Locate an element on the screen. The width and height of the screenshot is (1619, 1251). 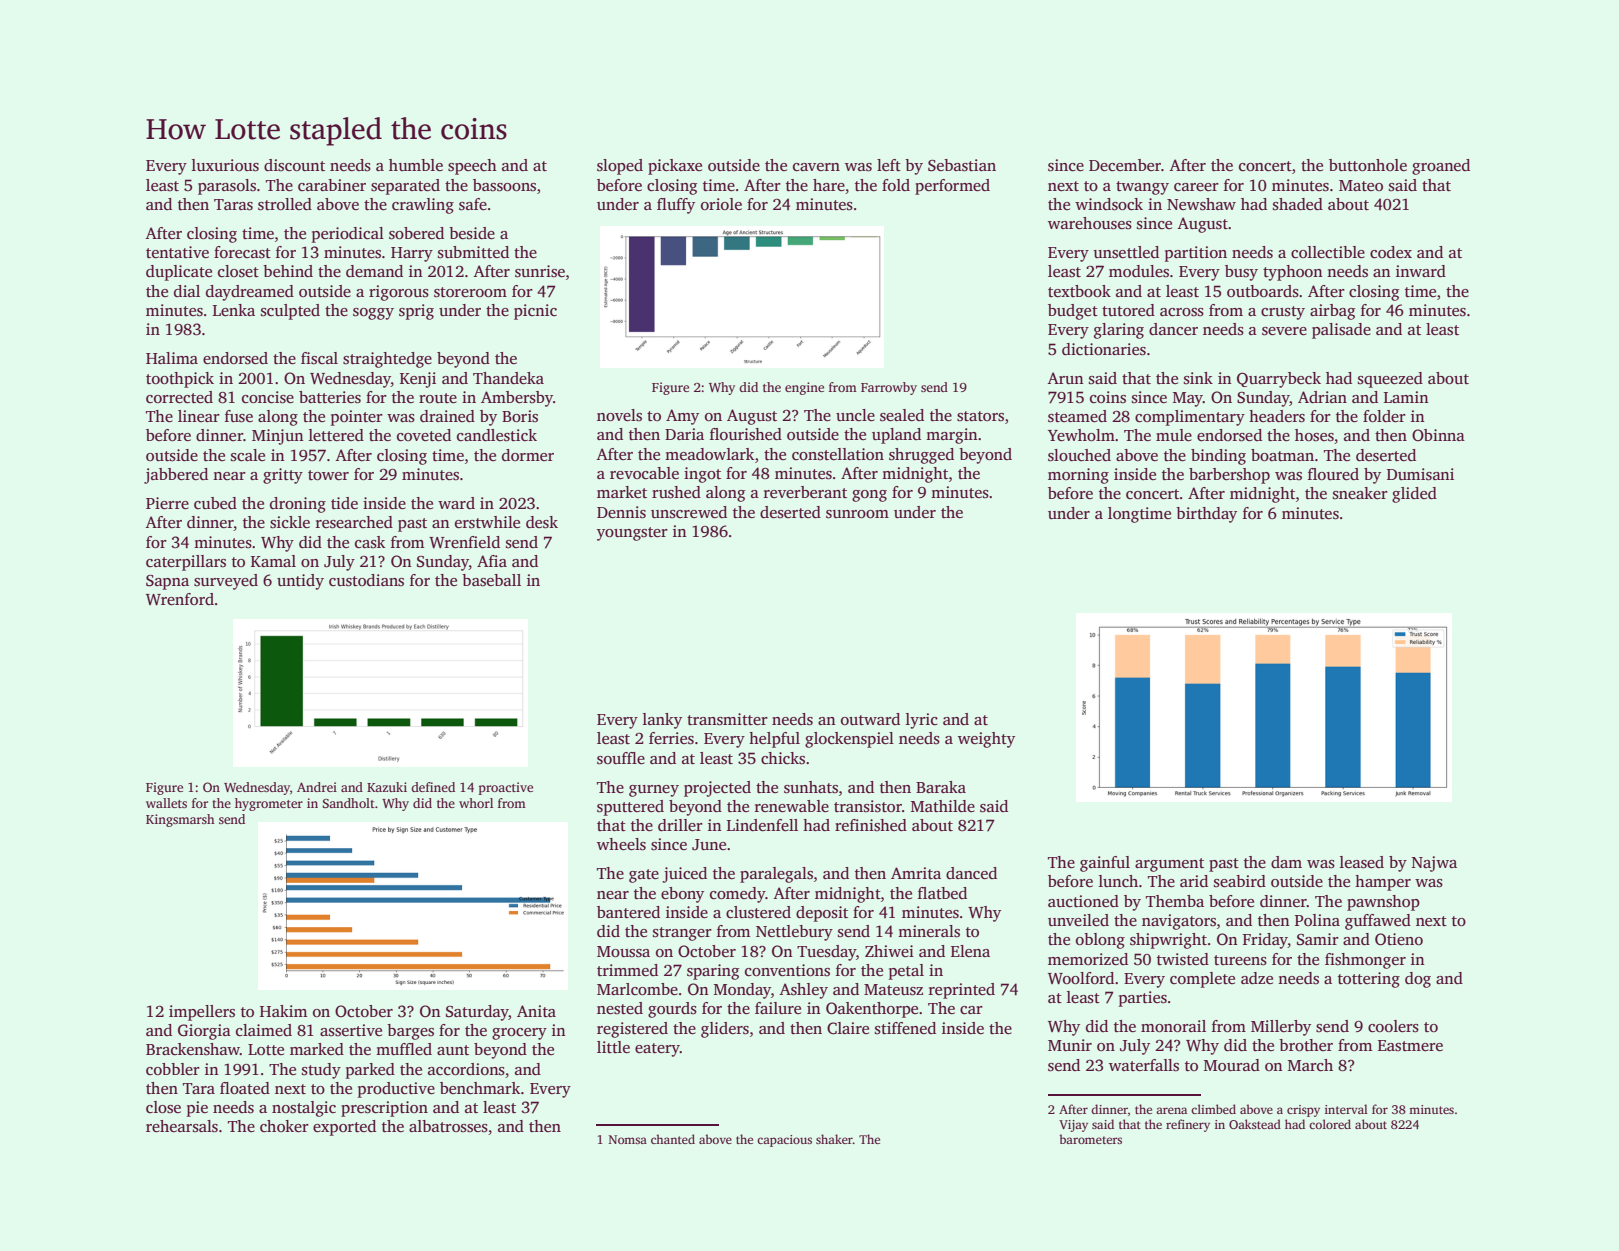
squeezed is located at coordinates (1390, 380).
